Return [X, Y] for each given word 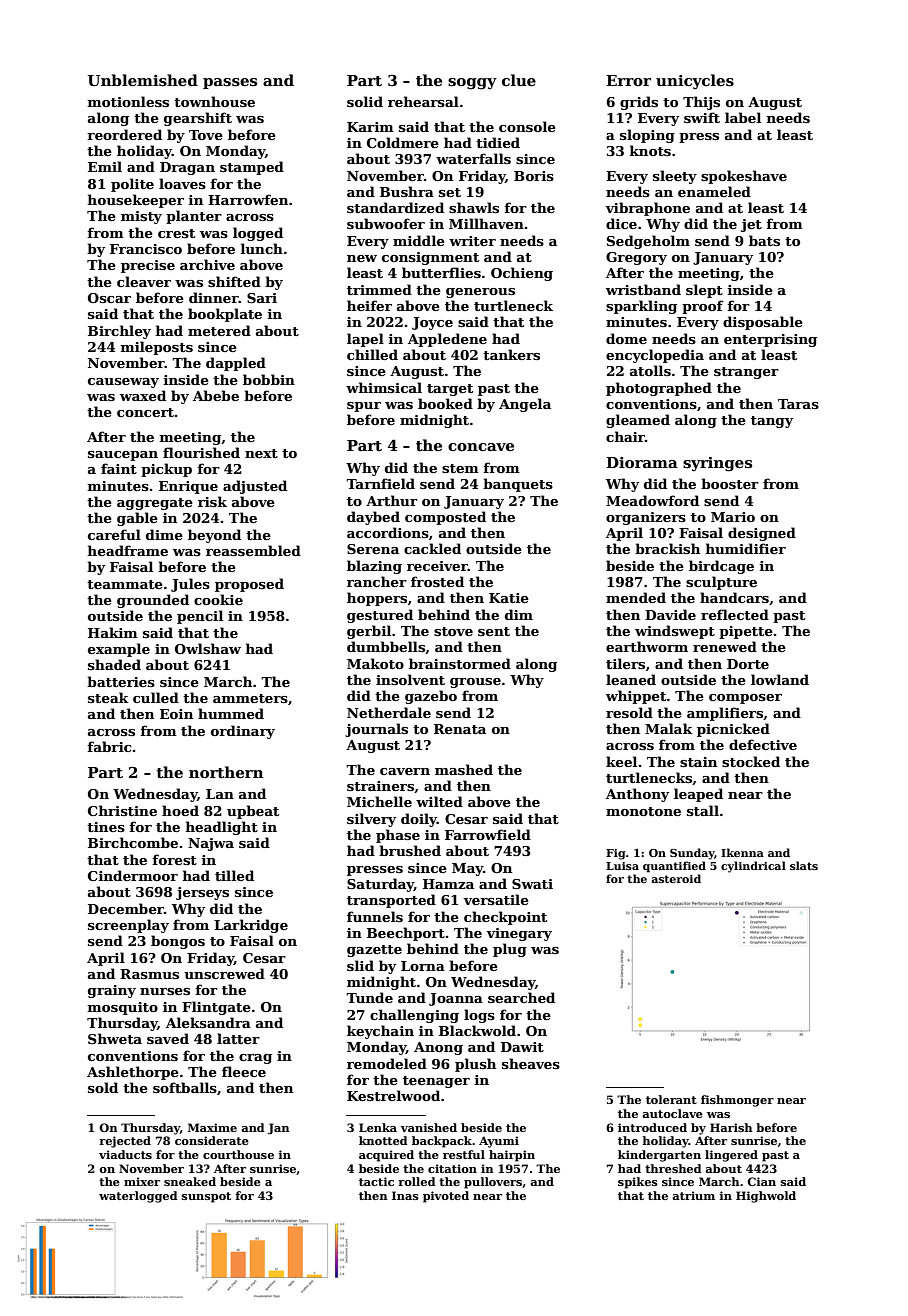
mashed [464, 769]
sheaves [531, 1063]
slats [804, 865]
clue [519, 80]
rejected [125, 1142]
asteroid [676, 878]
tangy [772, 422]
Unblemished [143, 80]
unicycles [695, 82]
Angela [525, 405]
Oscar [109, 298]
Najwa [211, 844]
